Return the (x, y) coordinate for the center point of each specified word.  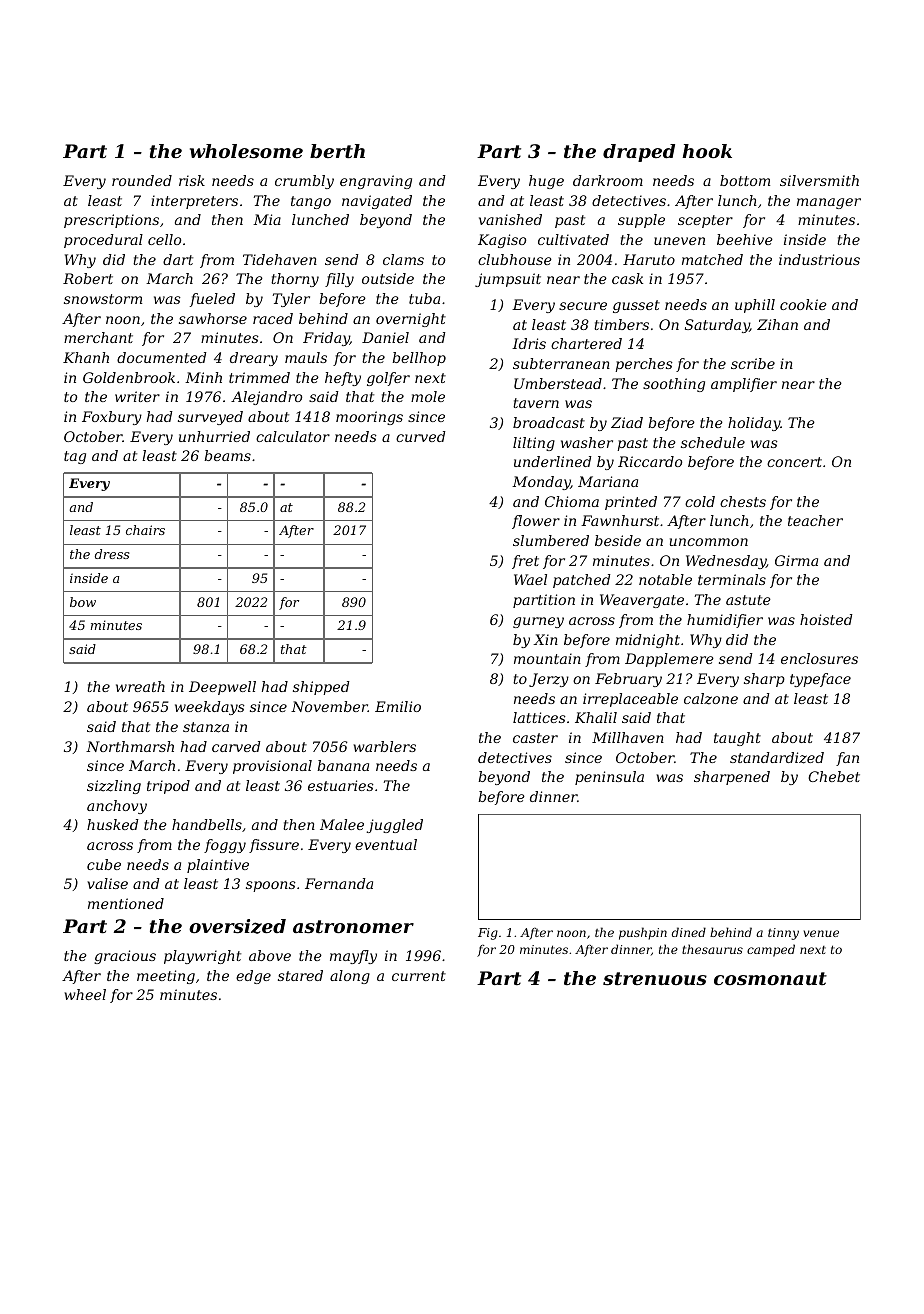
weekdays (210, 708)
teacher (815, 520)
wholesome (246, 151)
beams (227, 455)
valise (107, 883)
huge (546, 182)
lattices (539, 717)
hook (707, 151)
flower (536, 522)
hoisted (826, 619)
